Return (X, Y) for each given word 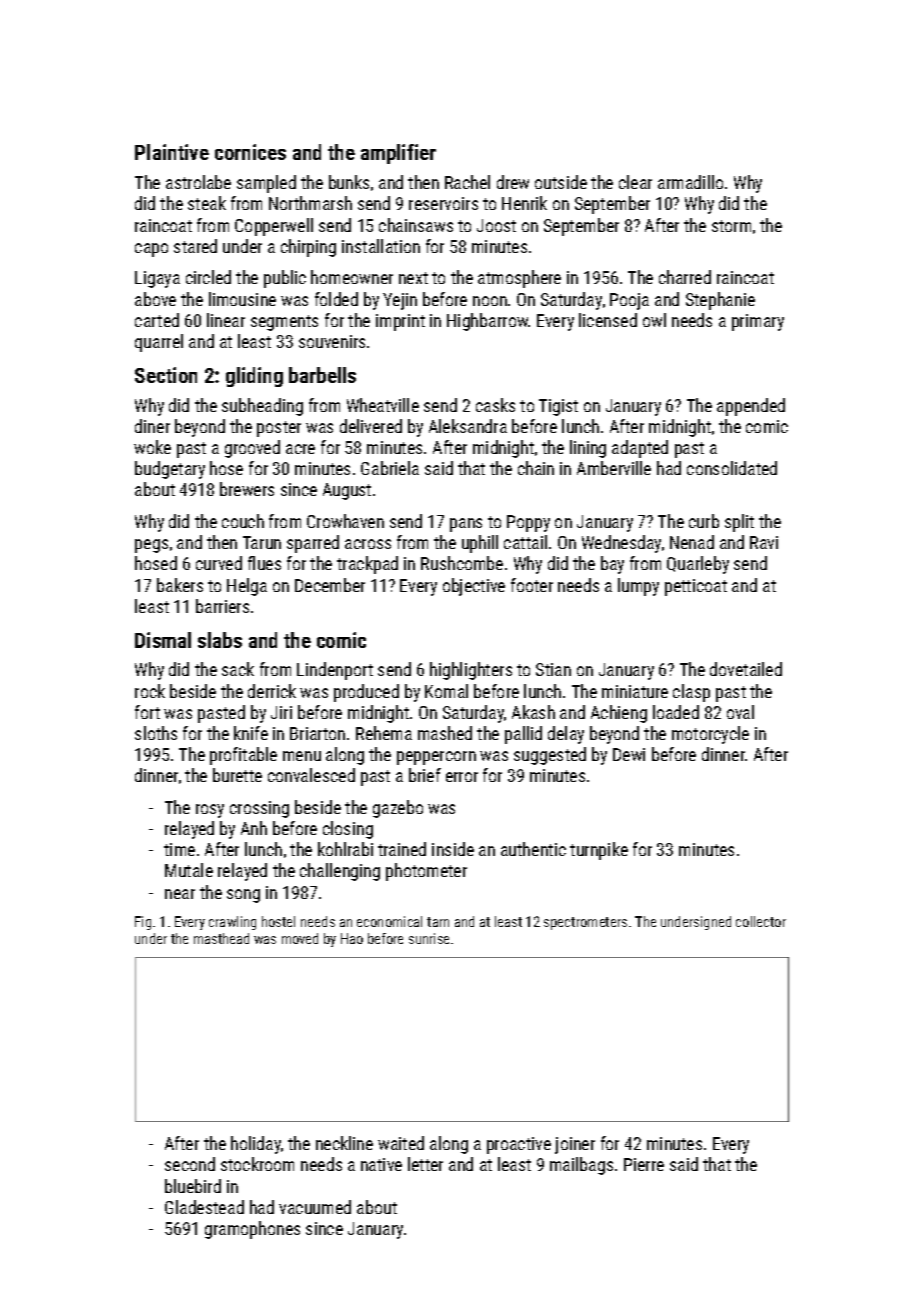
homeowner (352, 277)
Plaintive (172, 152)
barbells (322, 375)
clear (635, 182)
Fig (143, 923)
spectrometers (585, 923)
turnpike (599, 851)
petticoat (696, 587)
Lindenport (335, 671)
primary (758, 322)
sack (238, 669)
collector (761, 921)
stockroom (257, 1164)
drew (513, 182)
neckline (344, 1143)
